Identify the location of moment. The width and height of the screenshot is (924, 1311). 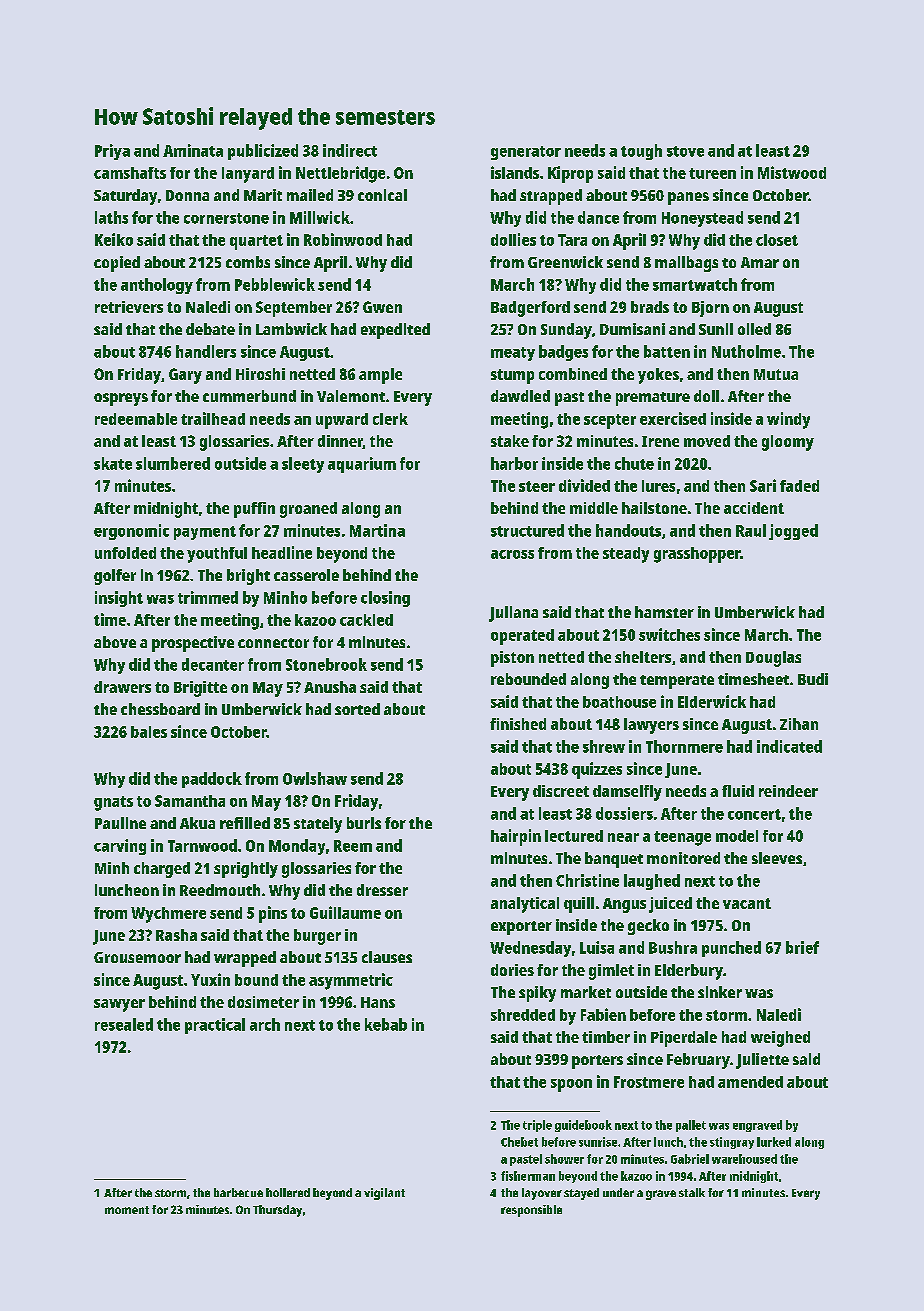
(127, 1210).
